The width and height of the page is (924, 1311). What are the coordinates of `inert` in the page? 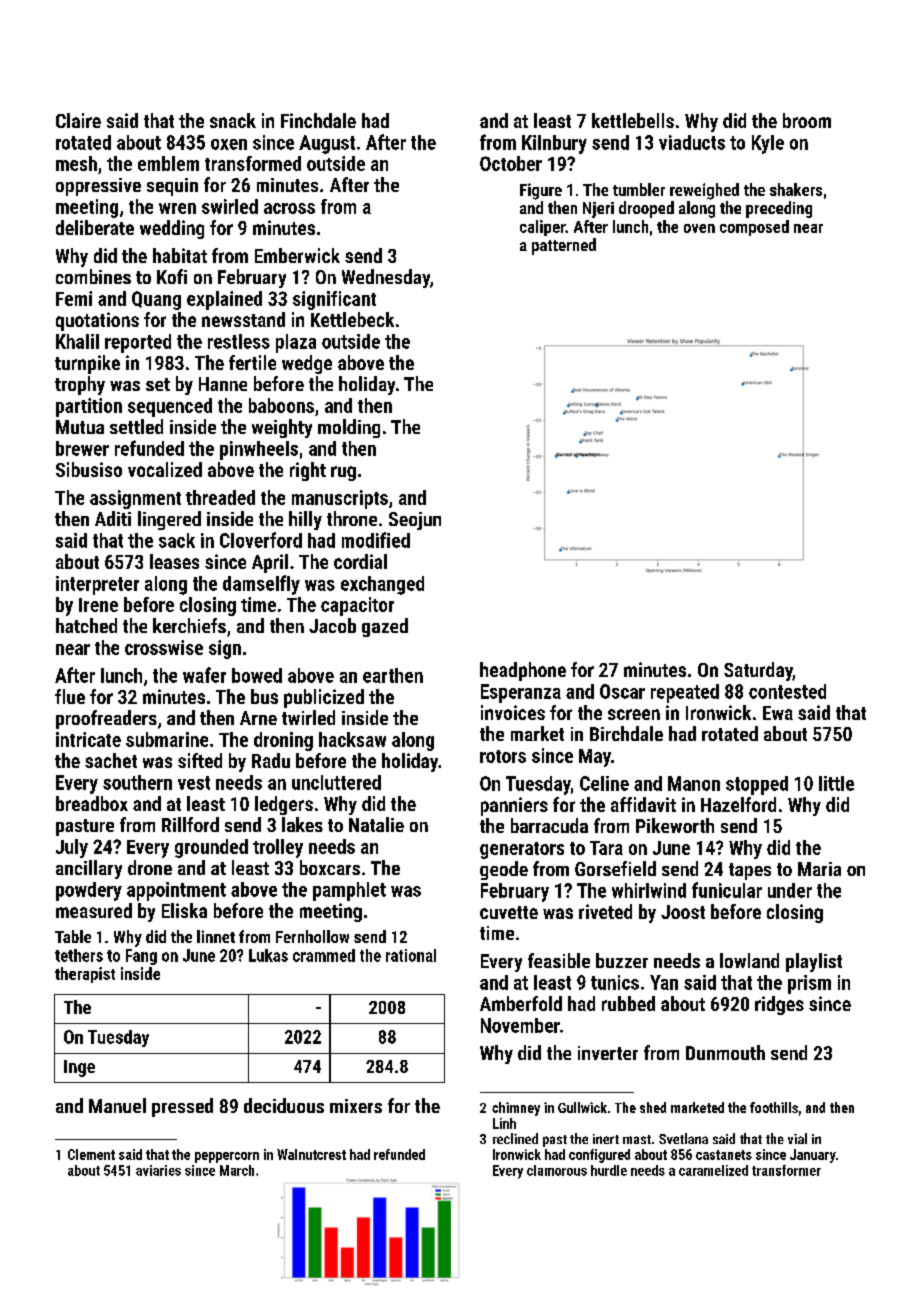 It's located at (606, 1139).
